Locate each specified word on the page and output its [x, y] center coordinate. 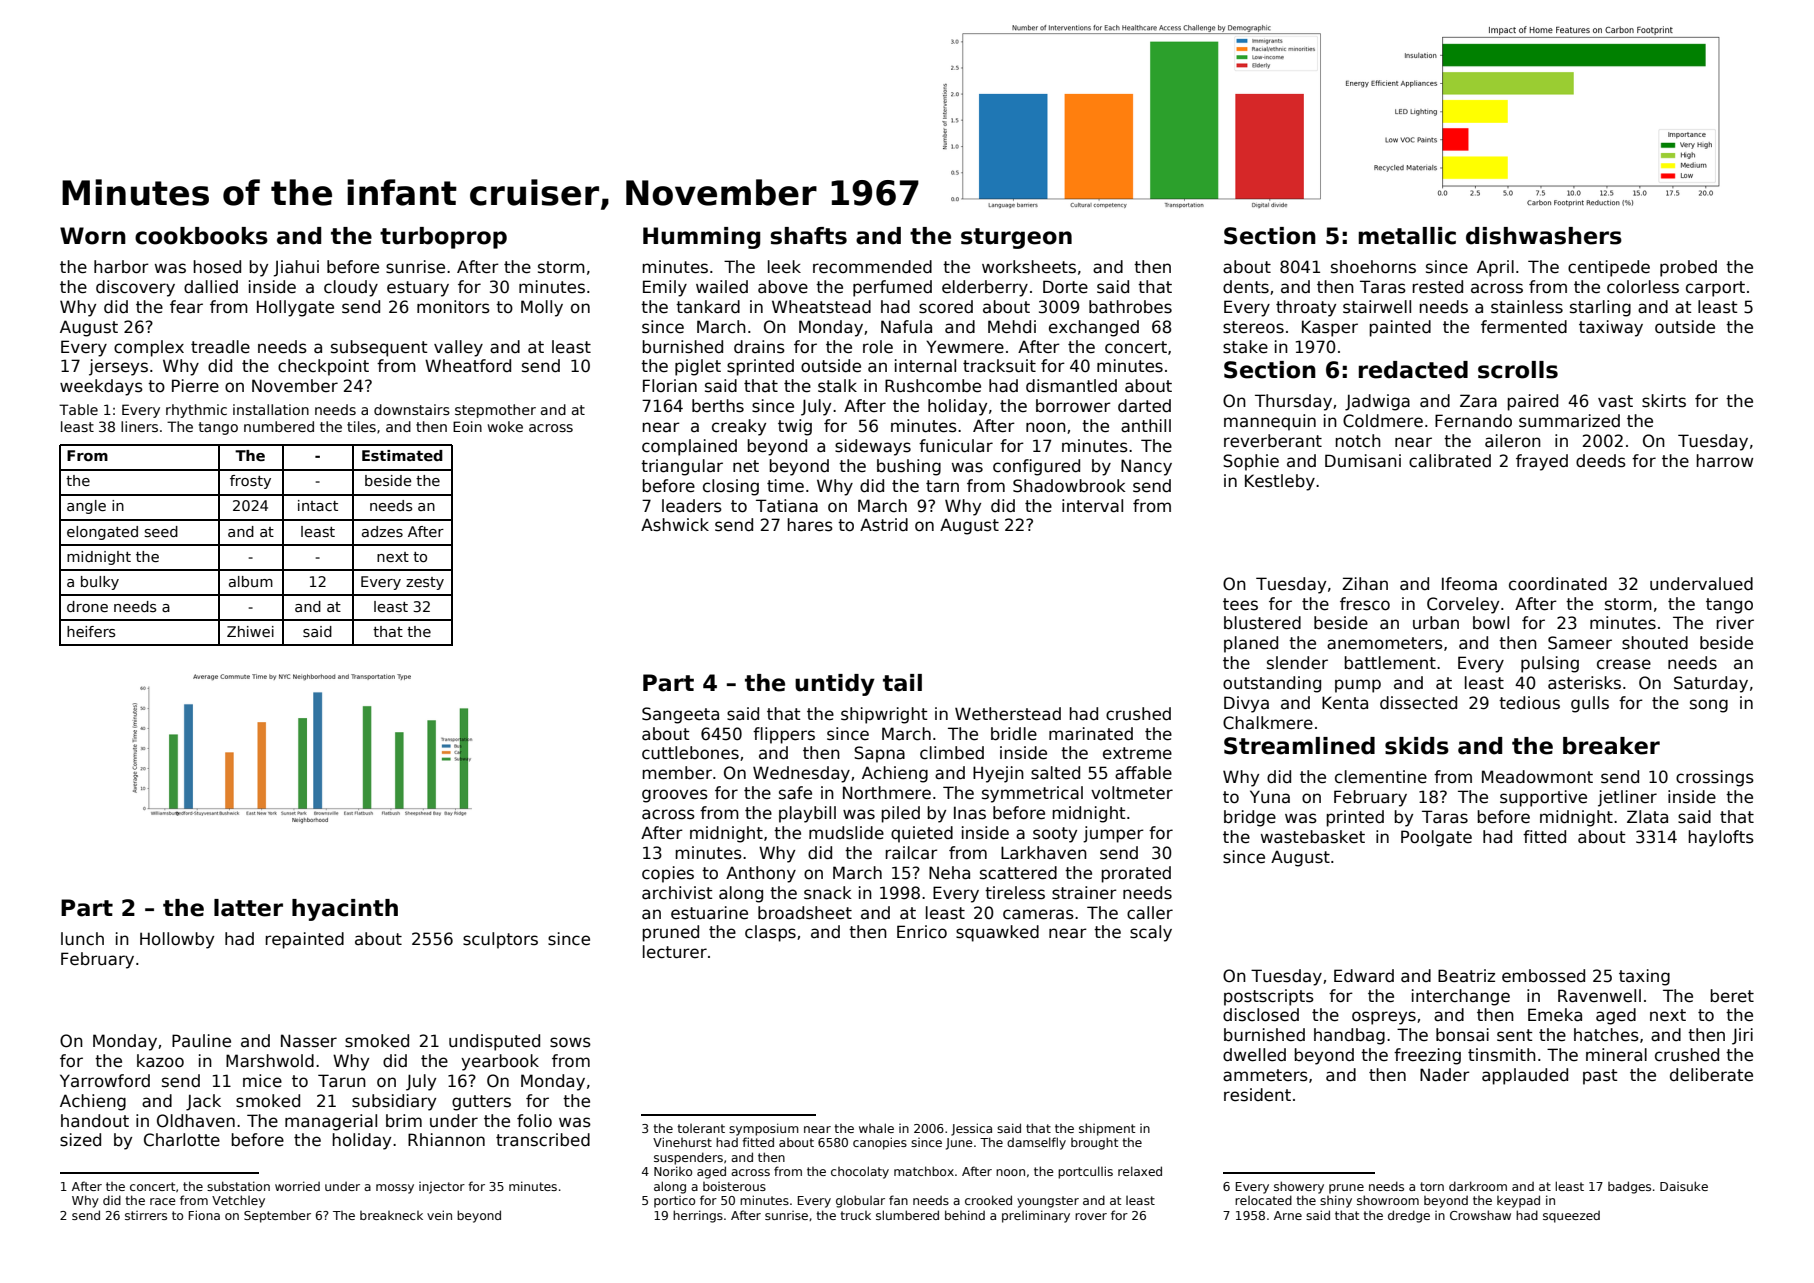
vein [439, 1215]
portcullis [1085, 1172]
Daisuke [1684, 1186]
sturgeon [1016, 238]
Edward [1364, 976]
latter [248, 908]
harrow [1724, 461]
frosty [250, 482]
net [746, 466]
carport [1715, 289]
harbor [121, 267]
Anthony [761, 874]
